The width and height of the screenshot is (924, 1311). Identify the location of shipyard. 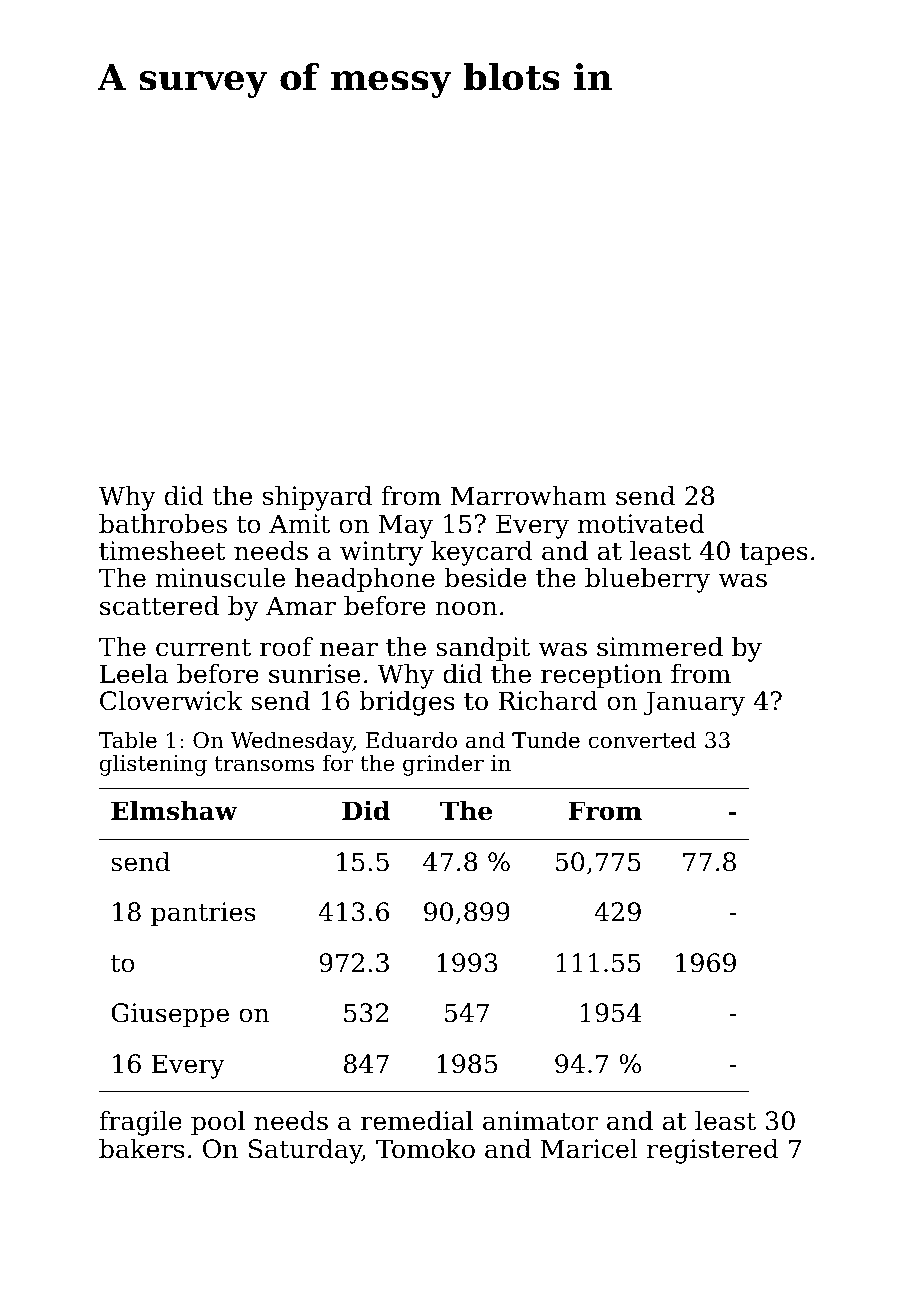
(317, 498).
